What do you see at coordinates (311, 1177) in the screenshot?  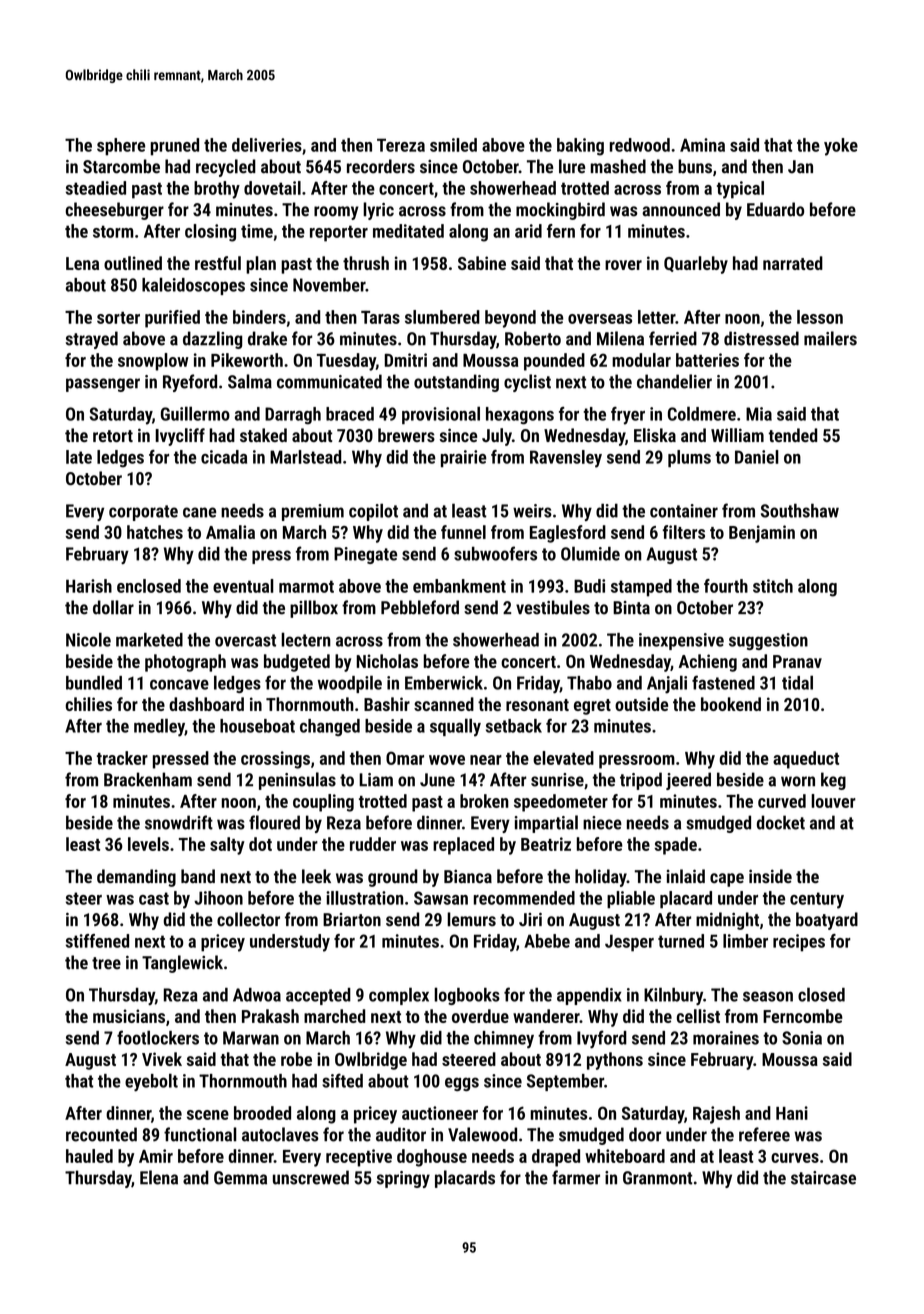 I see `unscrewed` at bounding box center [311, 1177].
